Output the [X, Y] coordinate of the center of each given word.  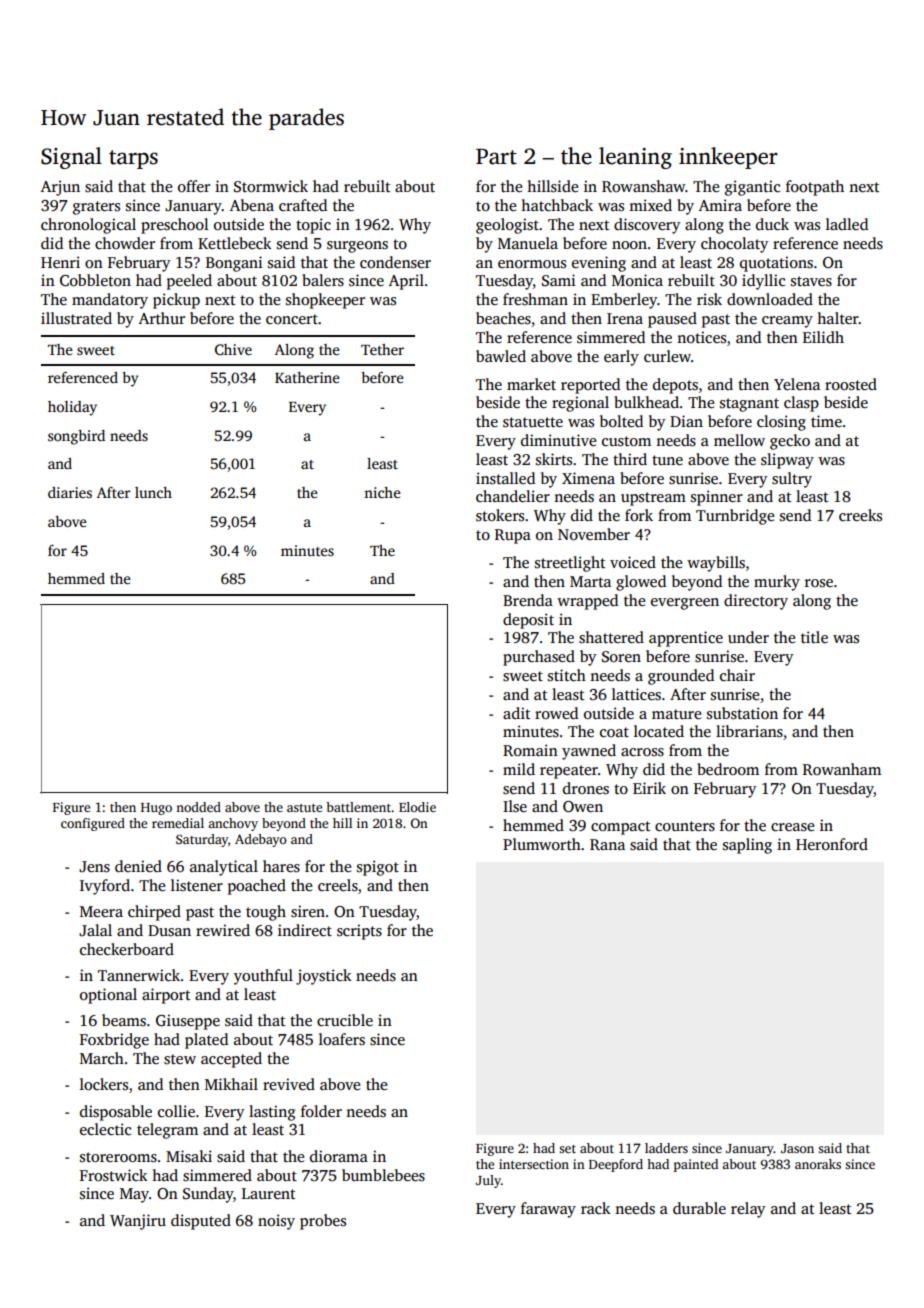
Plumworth [542, 844]
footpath [815, 188]
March [102, 1058]
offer [194, 186]
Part [496, 157]
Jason [797, 1148]
